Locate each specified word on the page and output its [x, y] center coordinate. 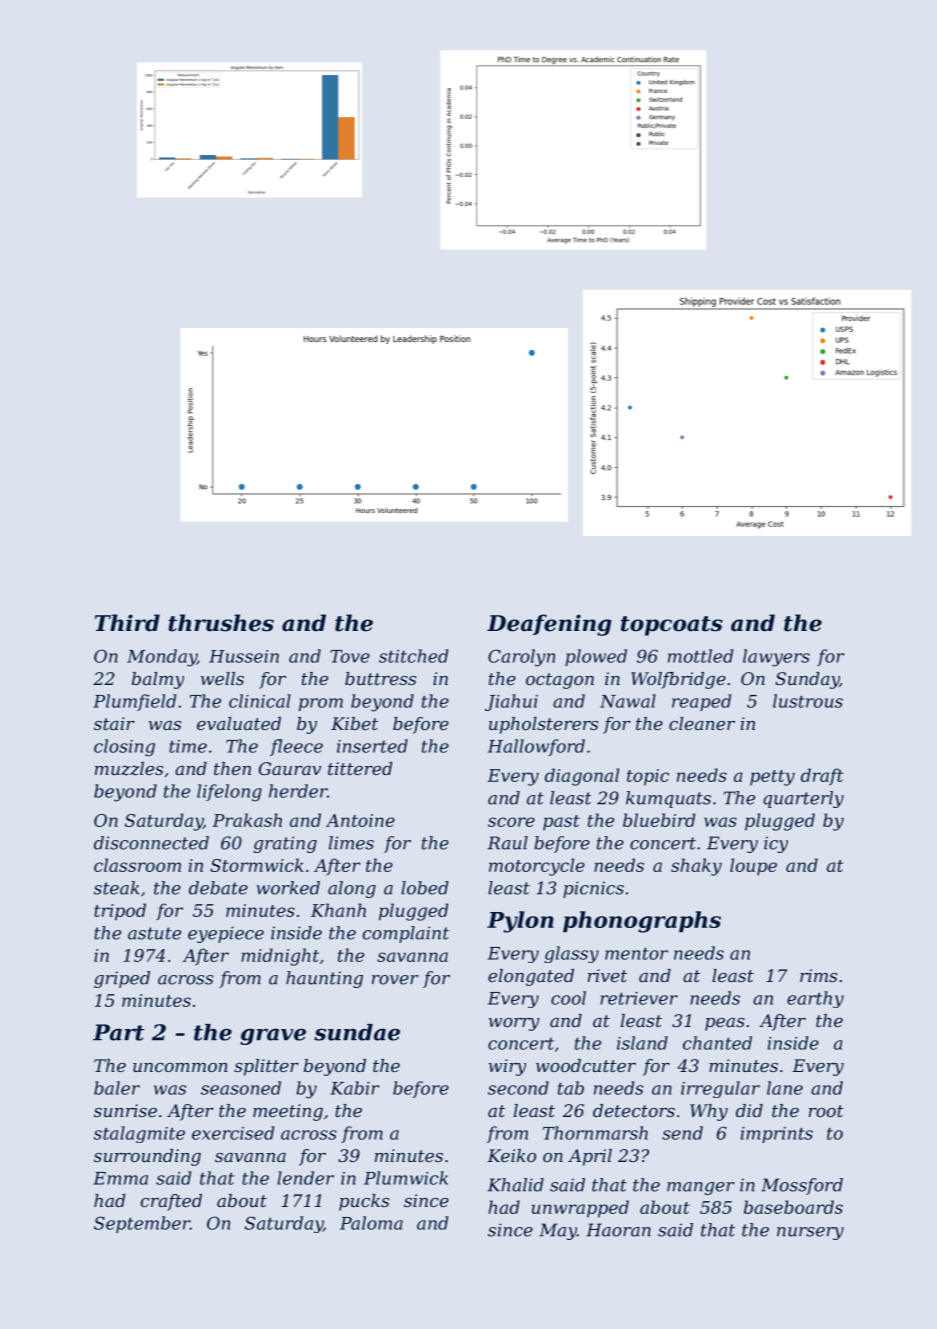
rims [818, 975]
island [642, 1043]
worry [514, 1024]
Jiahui [511, 702]
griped [122, 979]
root [826, 1111]
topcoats [672, 626]
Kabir [354, 1088]
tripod [120, 912]
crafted [171, 1202]
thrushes [221, 623]
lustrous [808, 701]
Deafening [549, 625]
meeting [288, 1112]
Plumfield [134, 702]
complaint [406, 934]
